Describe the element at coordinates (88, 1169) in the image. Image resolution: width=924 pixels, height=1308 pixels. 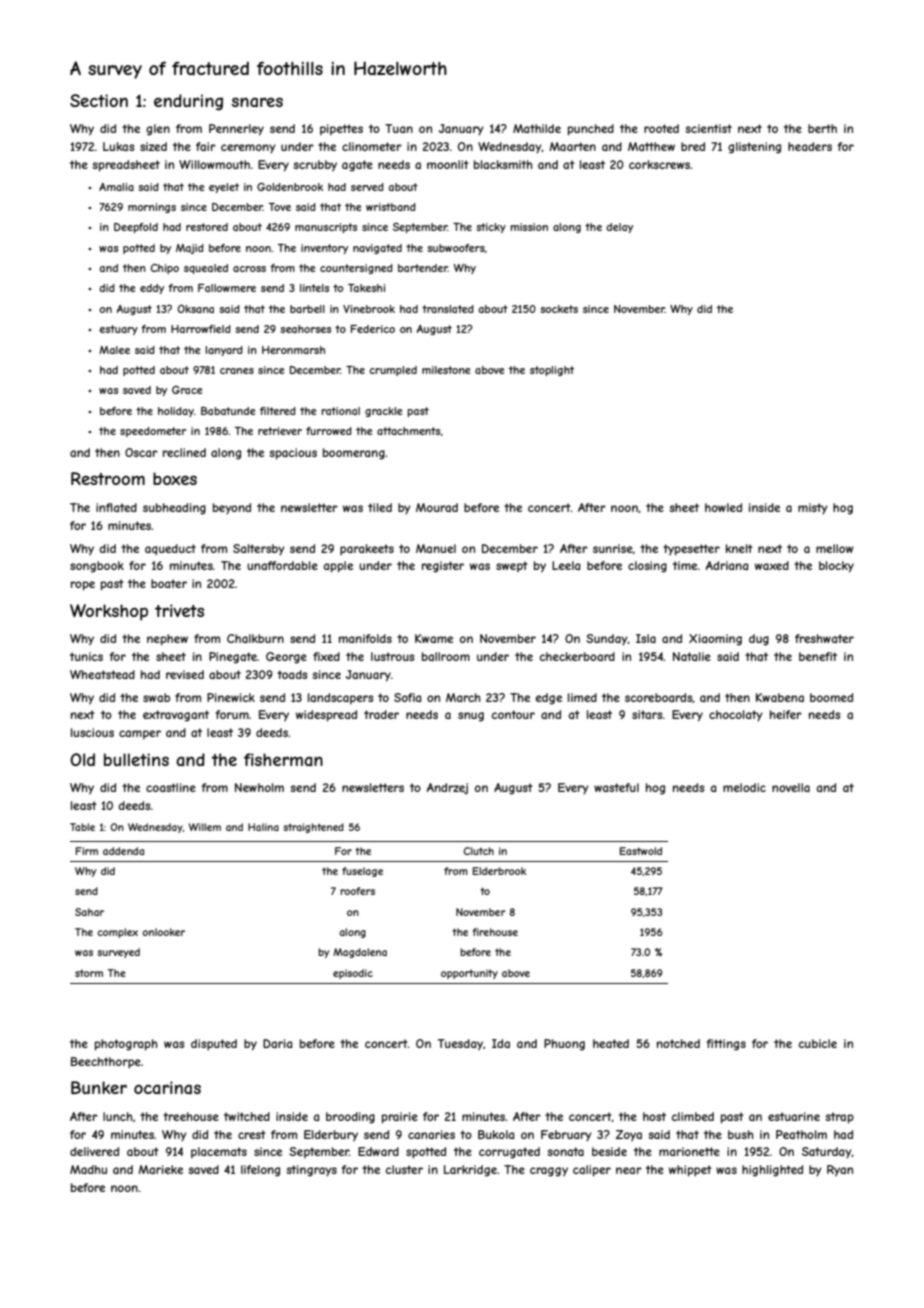
I see `Madhu` at that location.
